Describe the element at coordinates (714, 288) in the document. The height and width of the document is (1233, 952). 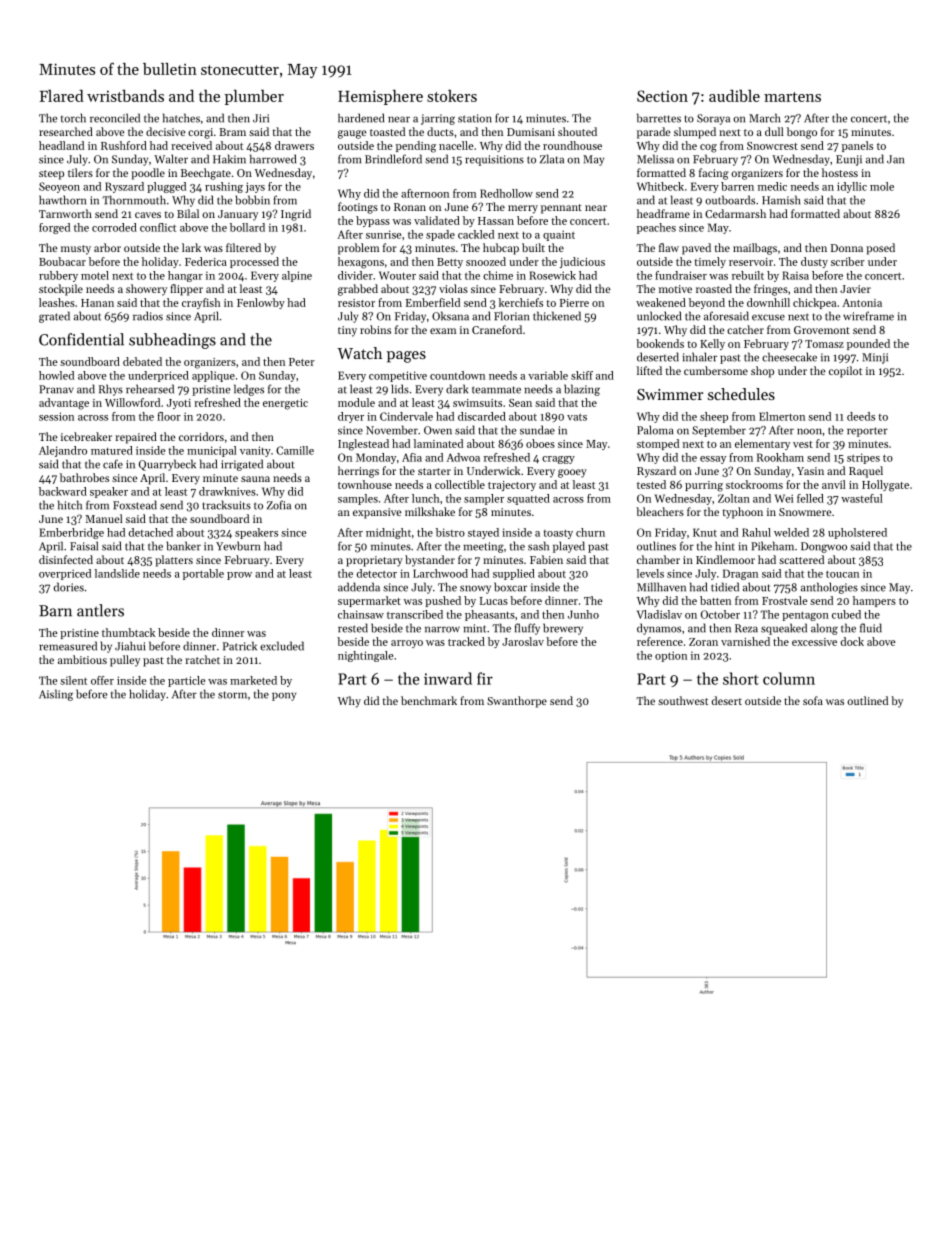
I see `roasted` at that location.
